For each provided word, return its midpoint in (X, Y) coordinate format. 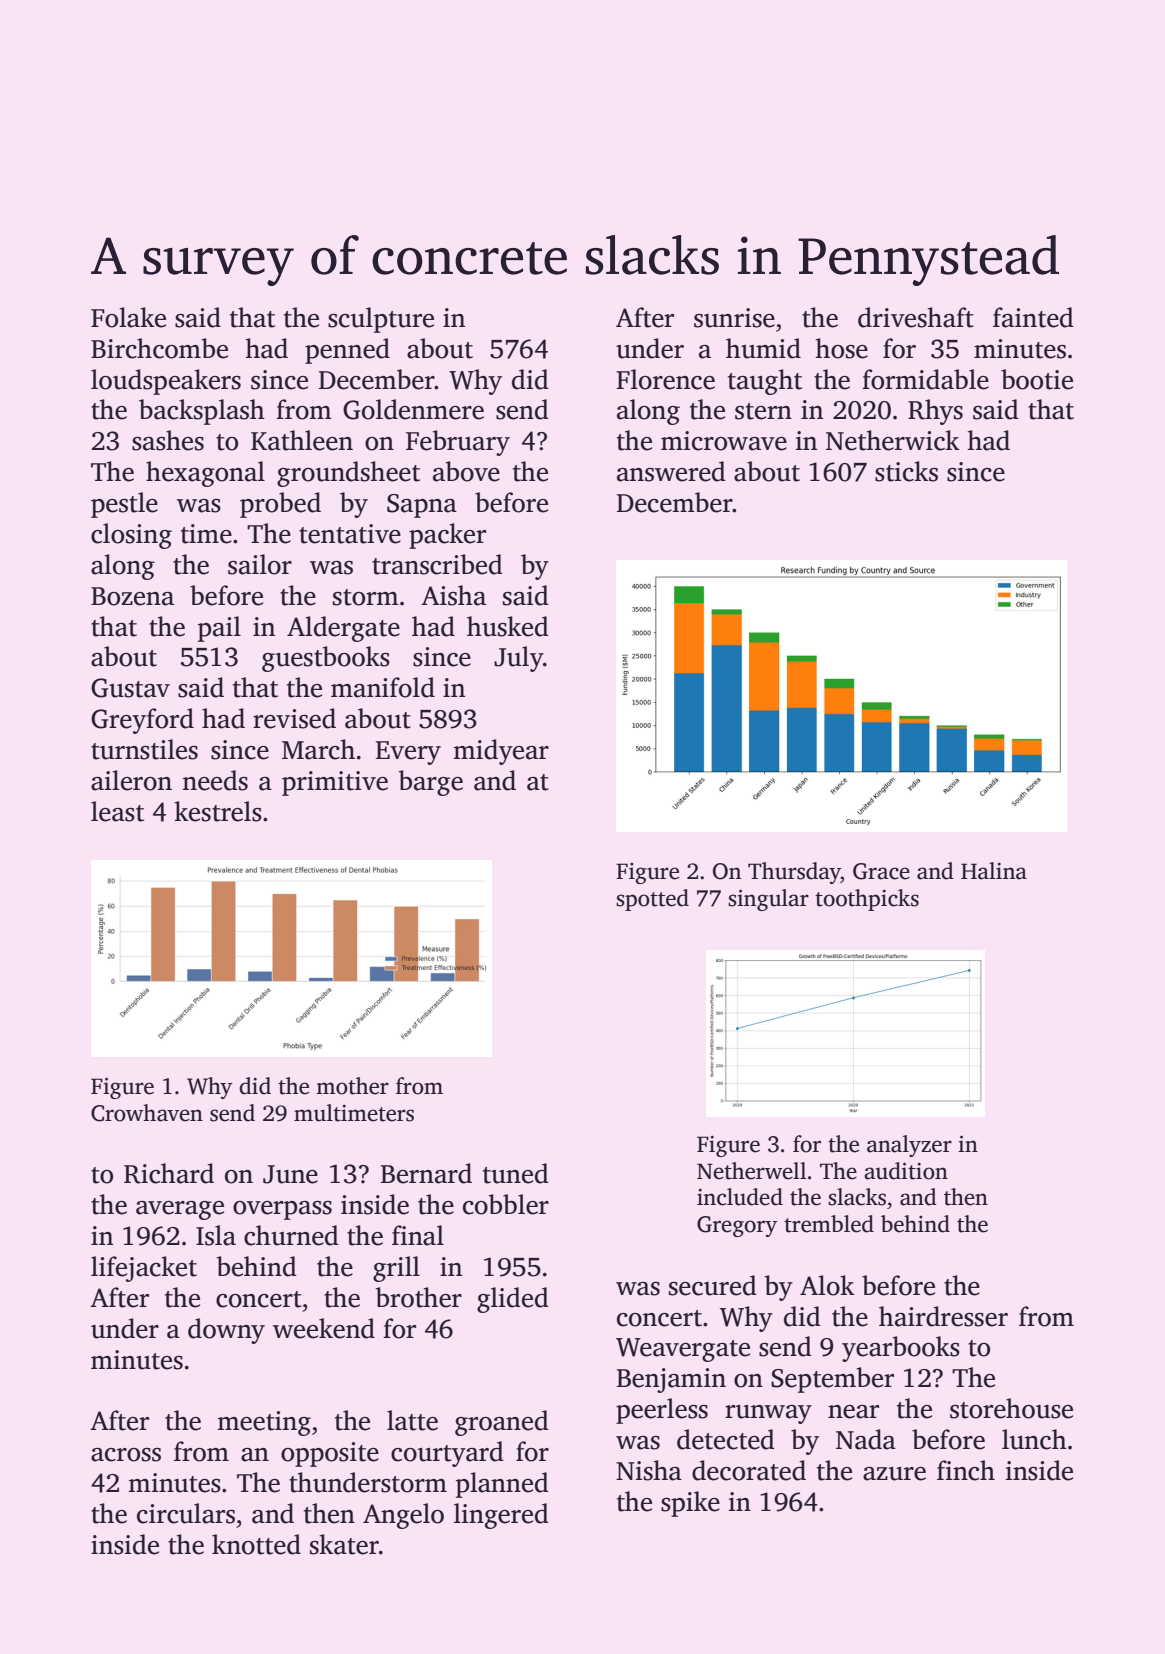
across (126, 1455)
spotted (652, 900)
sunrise (734, 318)
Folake (128, 317)
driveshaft (916, 317)
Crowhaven (147, 1113)
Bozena (132, 596)
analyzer (909, 1146)
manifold (383, 687)
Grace (881, 871)
